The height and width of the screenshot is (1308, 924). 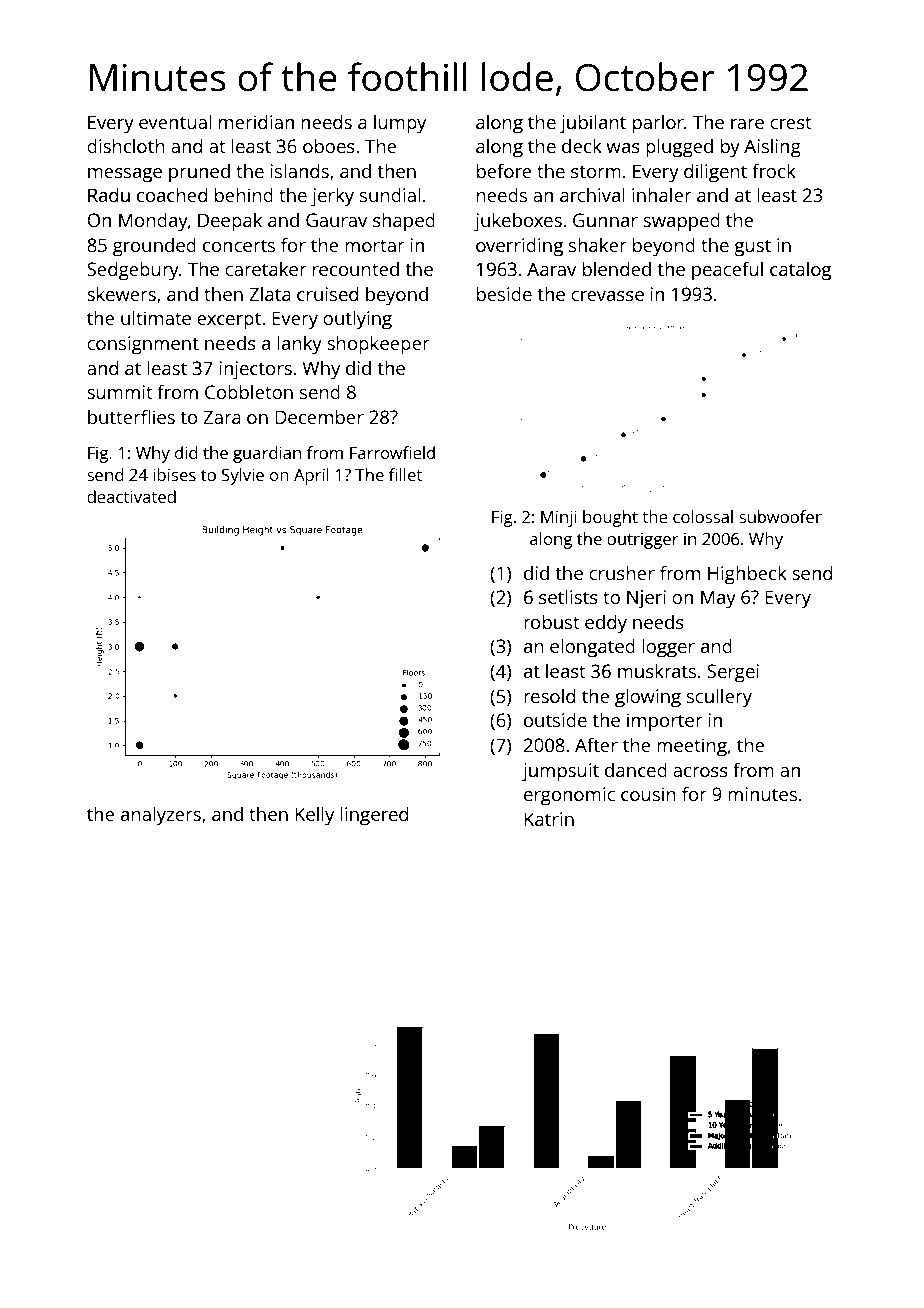 I want to click on peaceful, so click(x=727, y=271).
